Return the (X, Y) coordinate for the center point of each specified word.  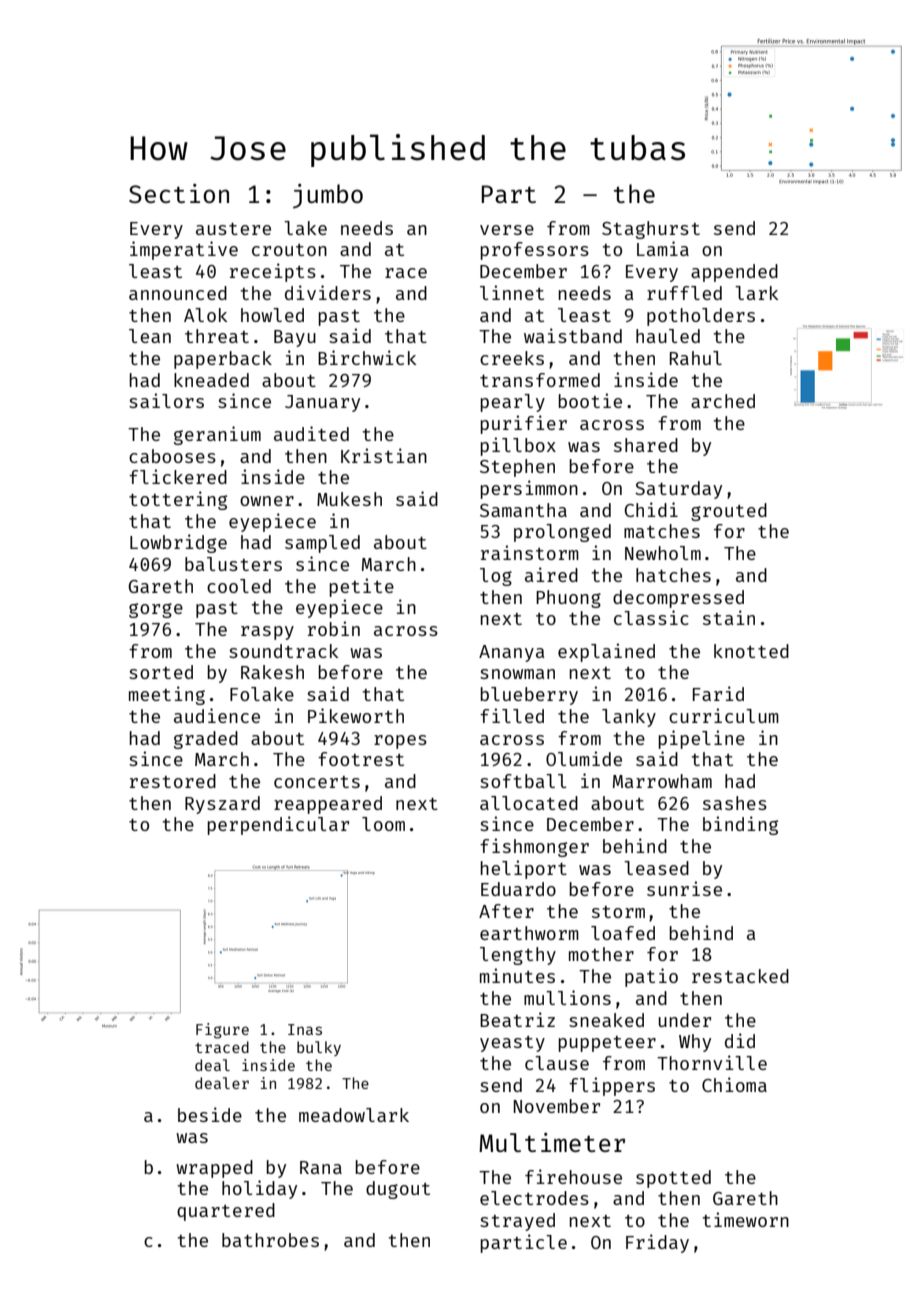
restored (173, 781)
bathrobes (270, 1240)
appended (734, 273)
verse (507, 230)
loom (383, 824)
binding (740, 825)
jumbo (328, 196)
